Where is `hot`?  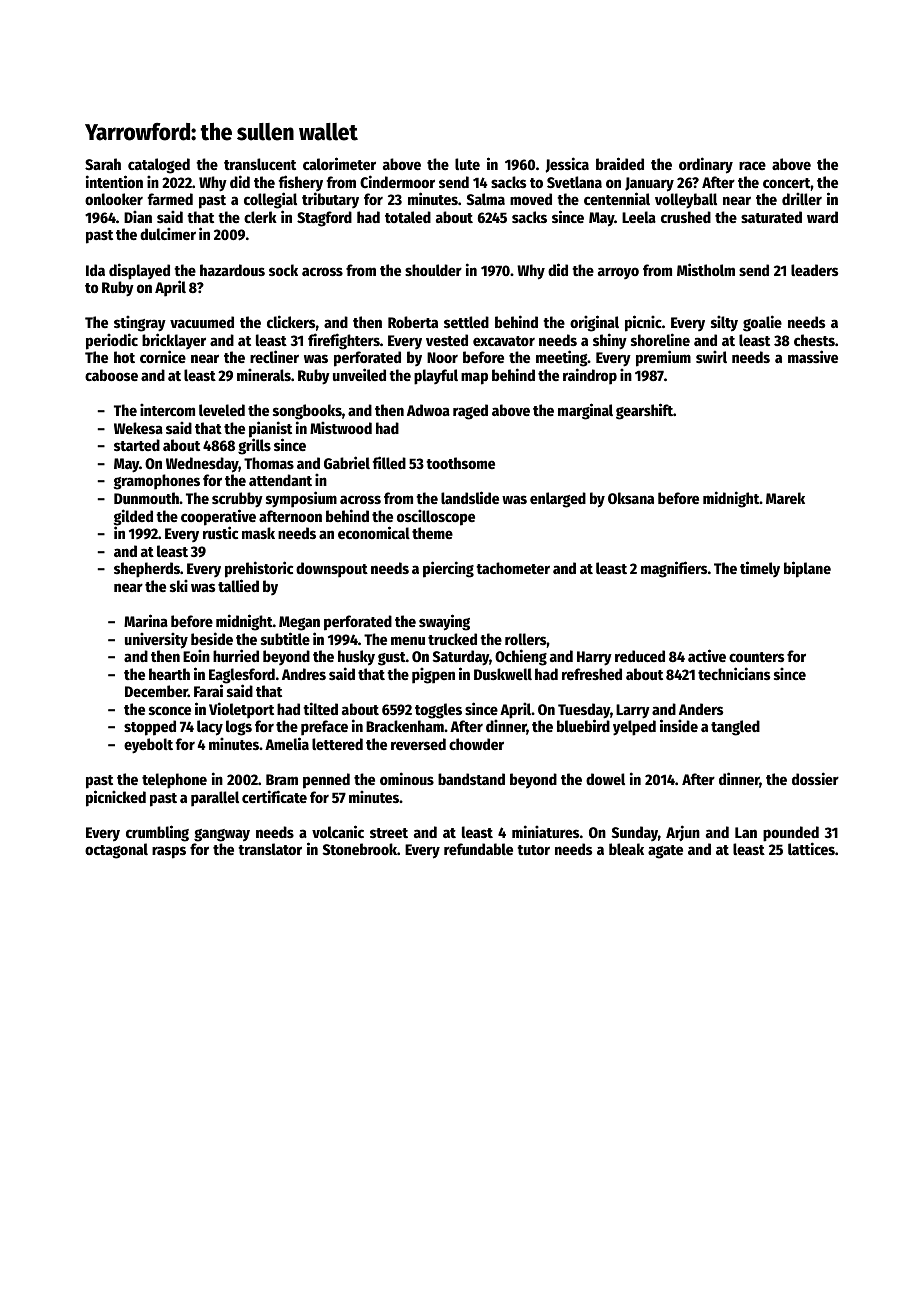
hot is located at coordinates (124, 357).
